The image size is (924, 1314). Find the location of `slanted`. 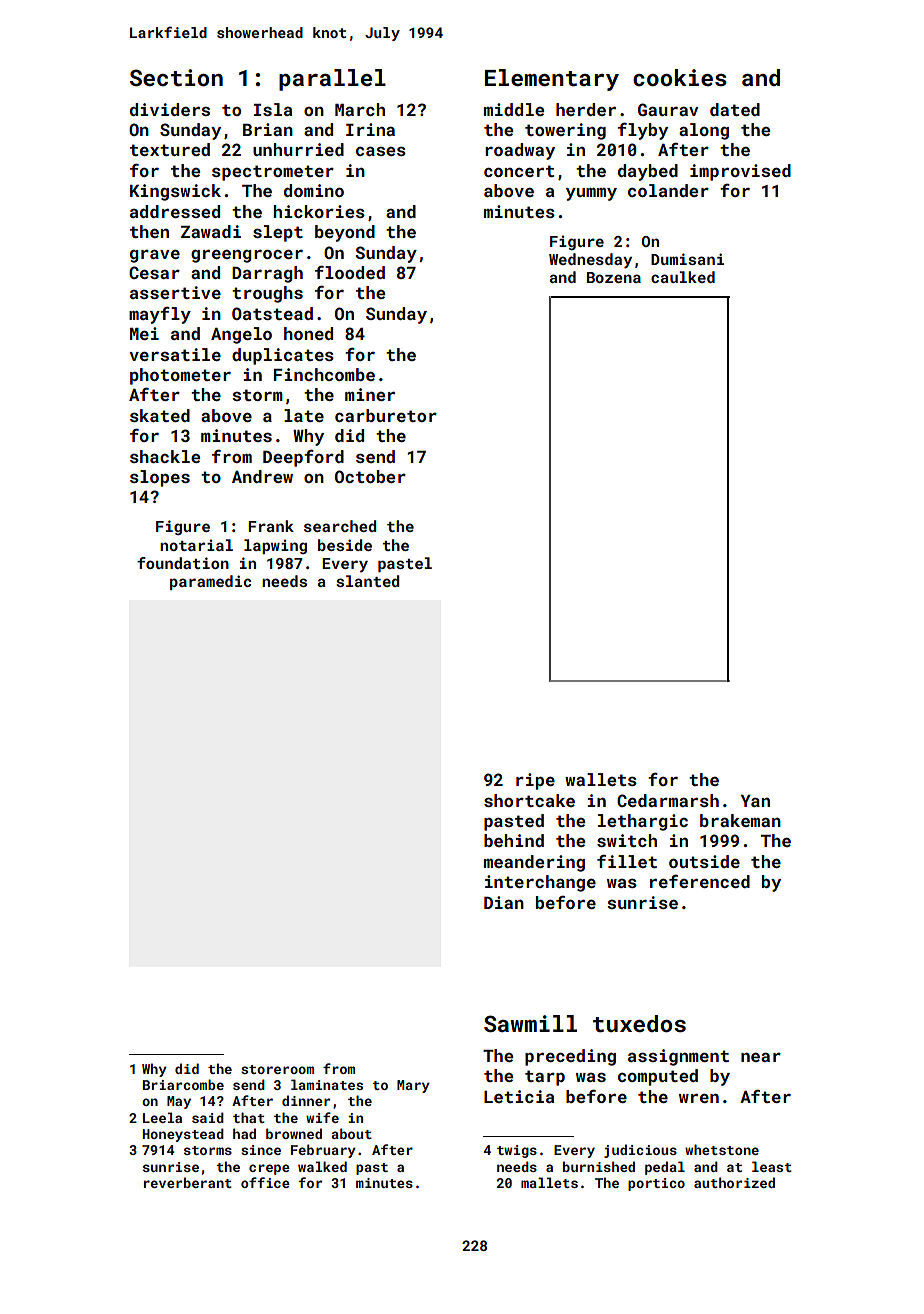

slanted is located at coordinates (367, 581).
